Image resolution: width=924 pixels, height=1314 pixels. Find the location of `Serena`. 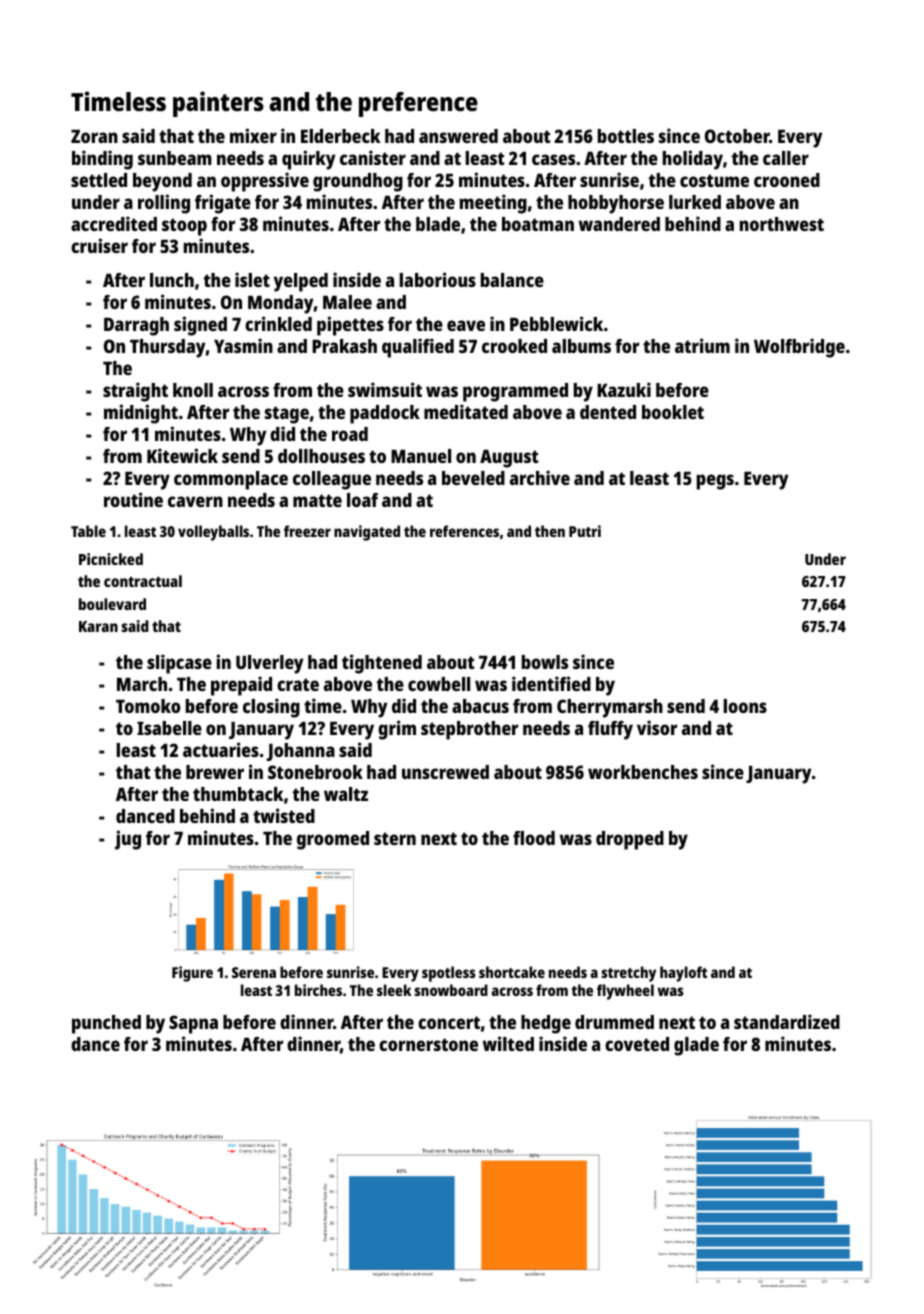

Serena is located at coordinates (254, 972).
